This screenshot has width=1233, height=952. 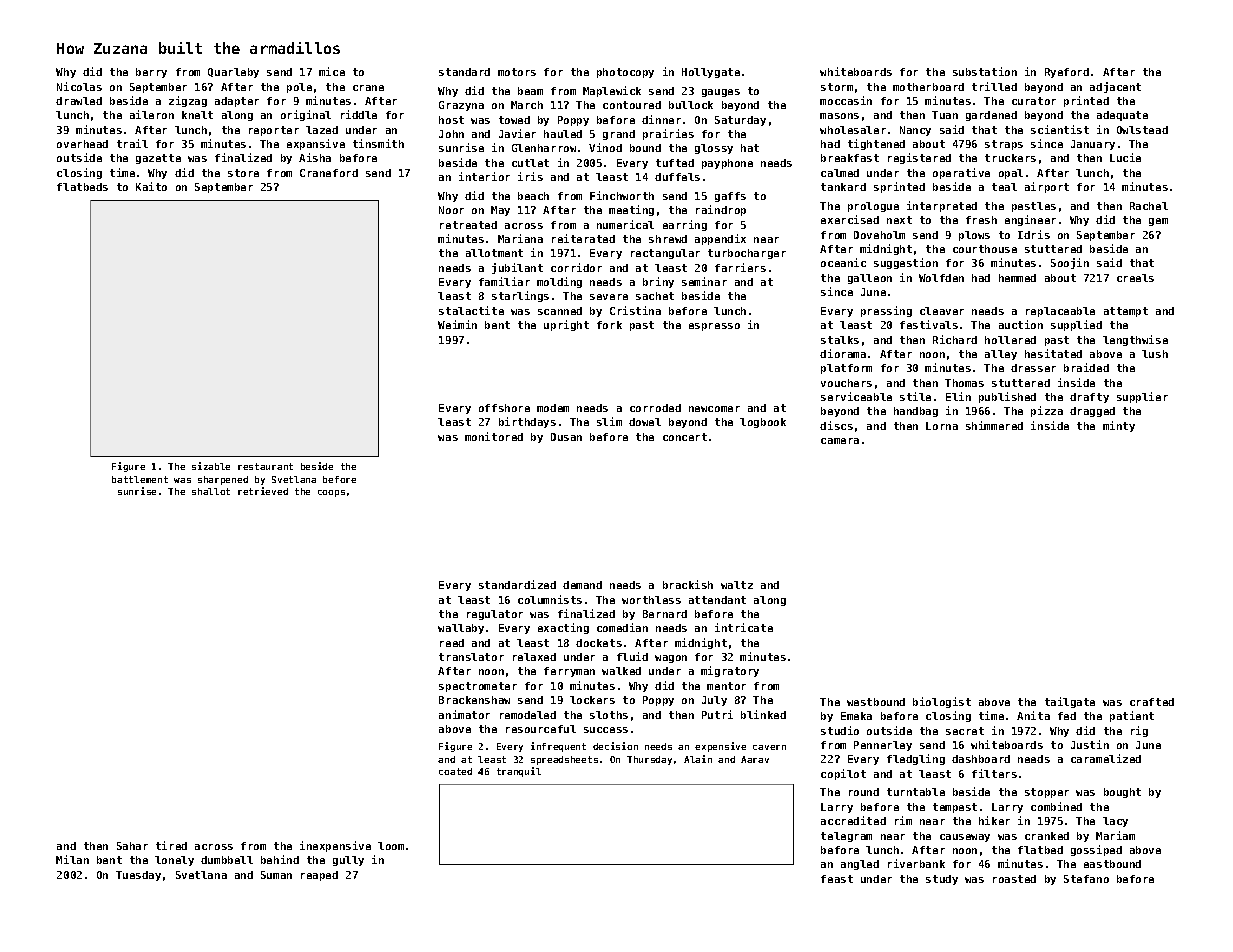 I want to click on Tuesday, so click(x=138, y=876).
